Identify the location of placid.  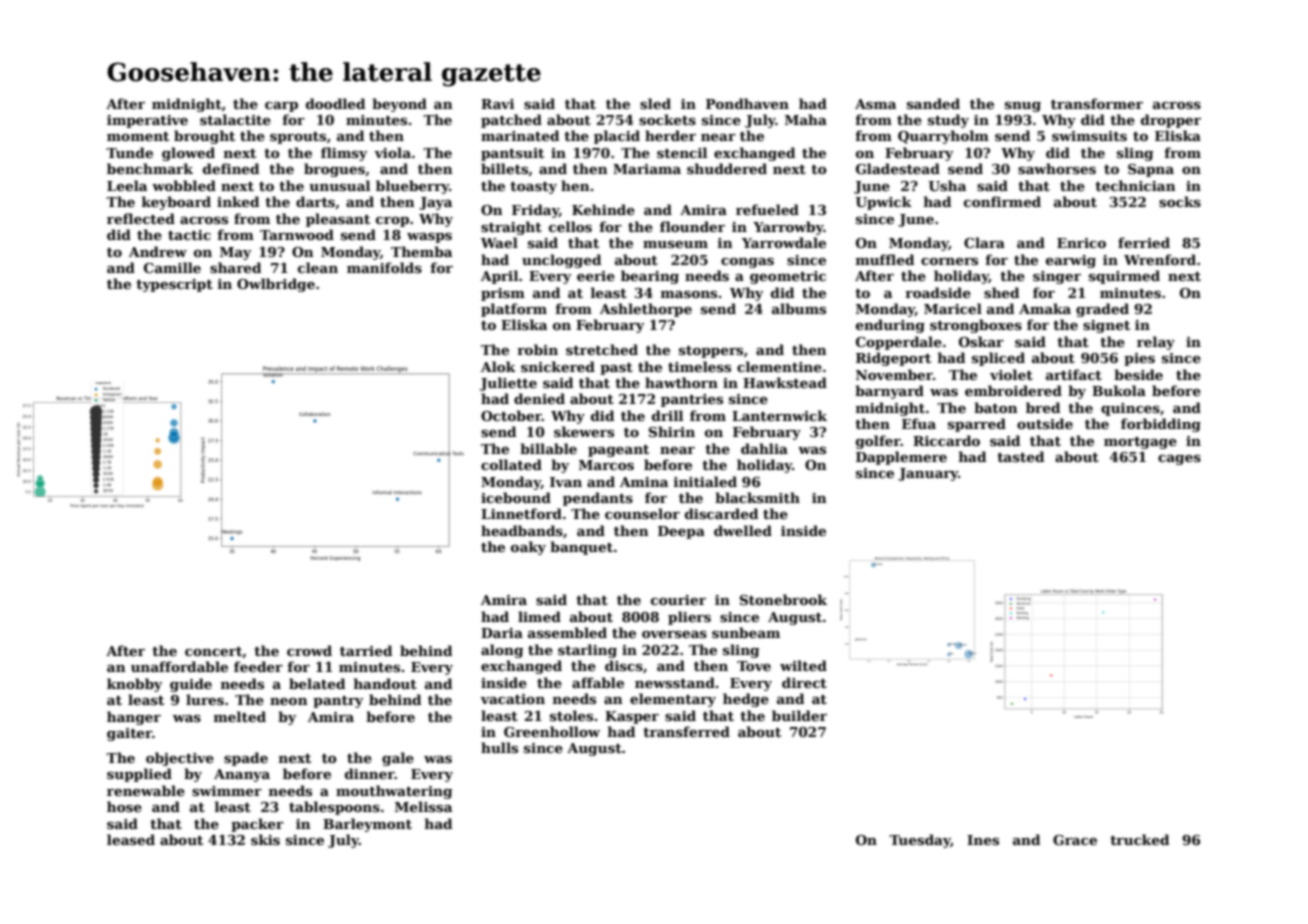
(617, 137).
